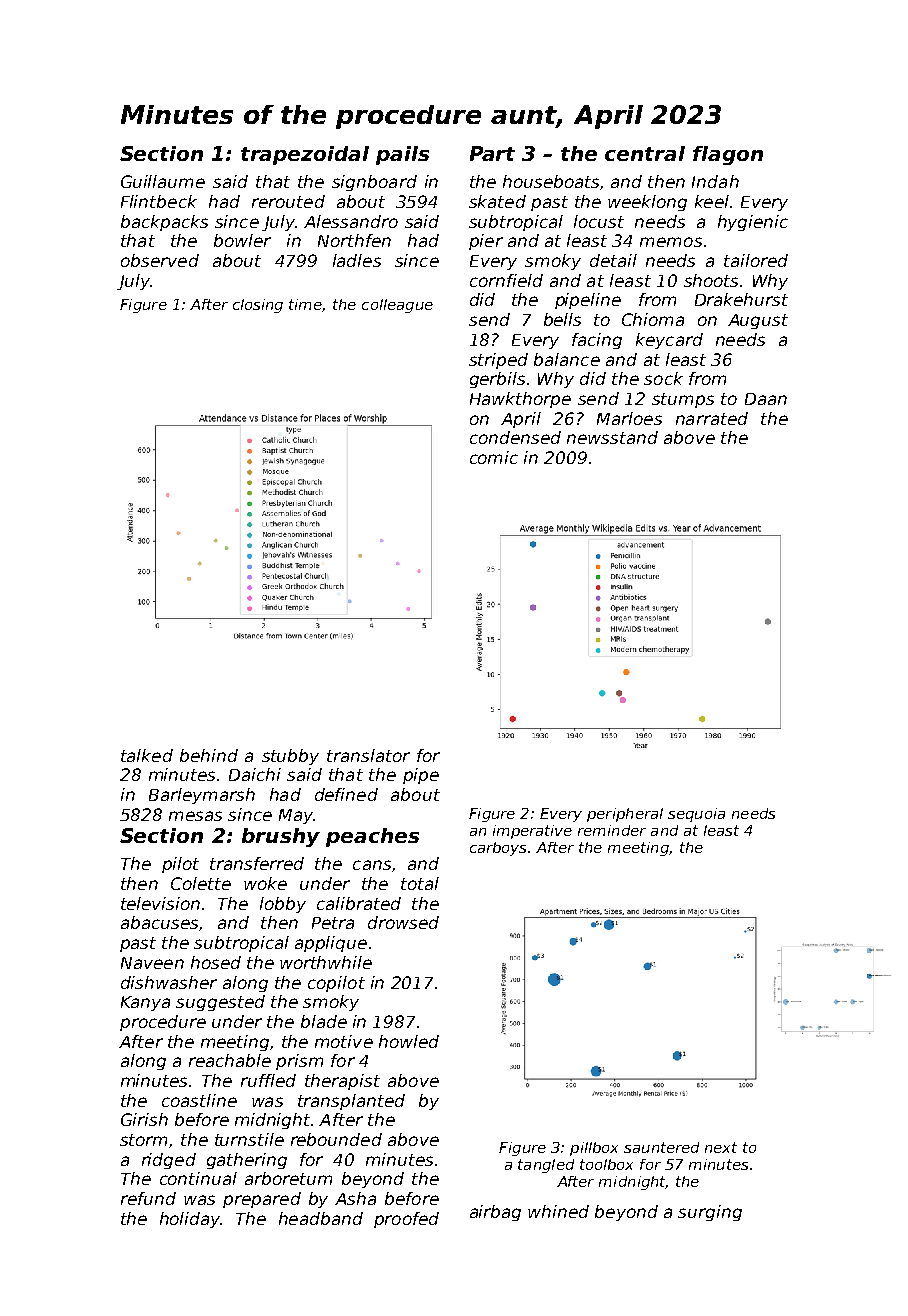 The width and height of the document is (908, 1316). I want to click on prepared, so click(262, 1200).
